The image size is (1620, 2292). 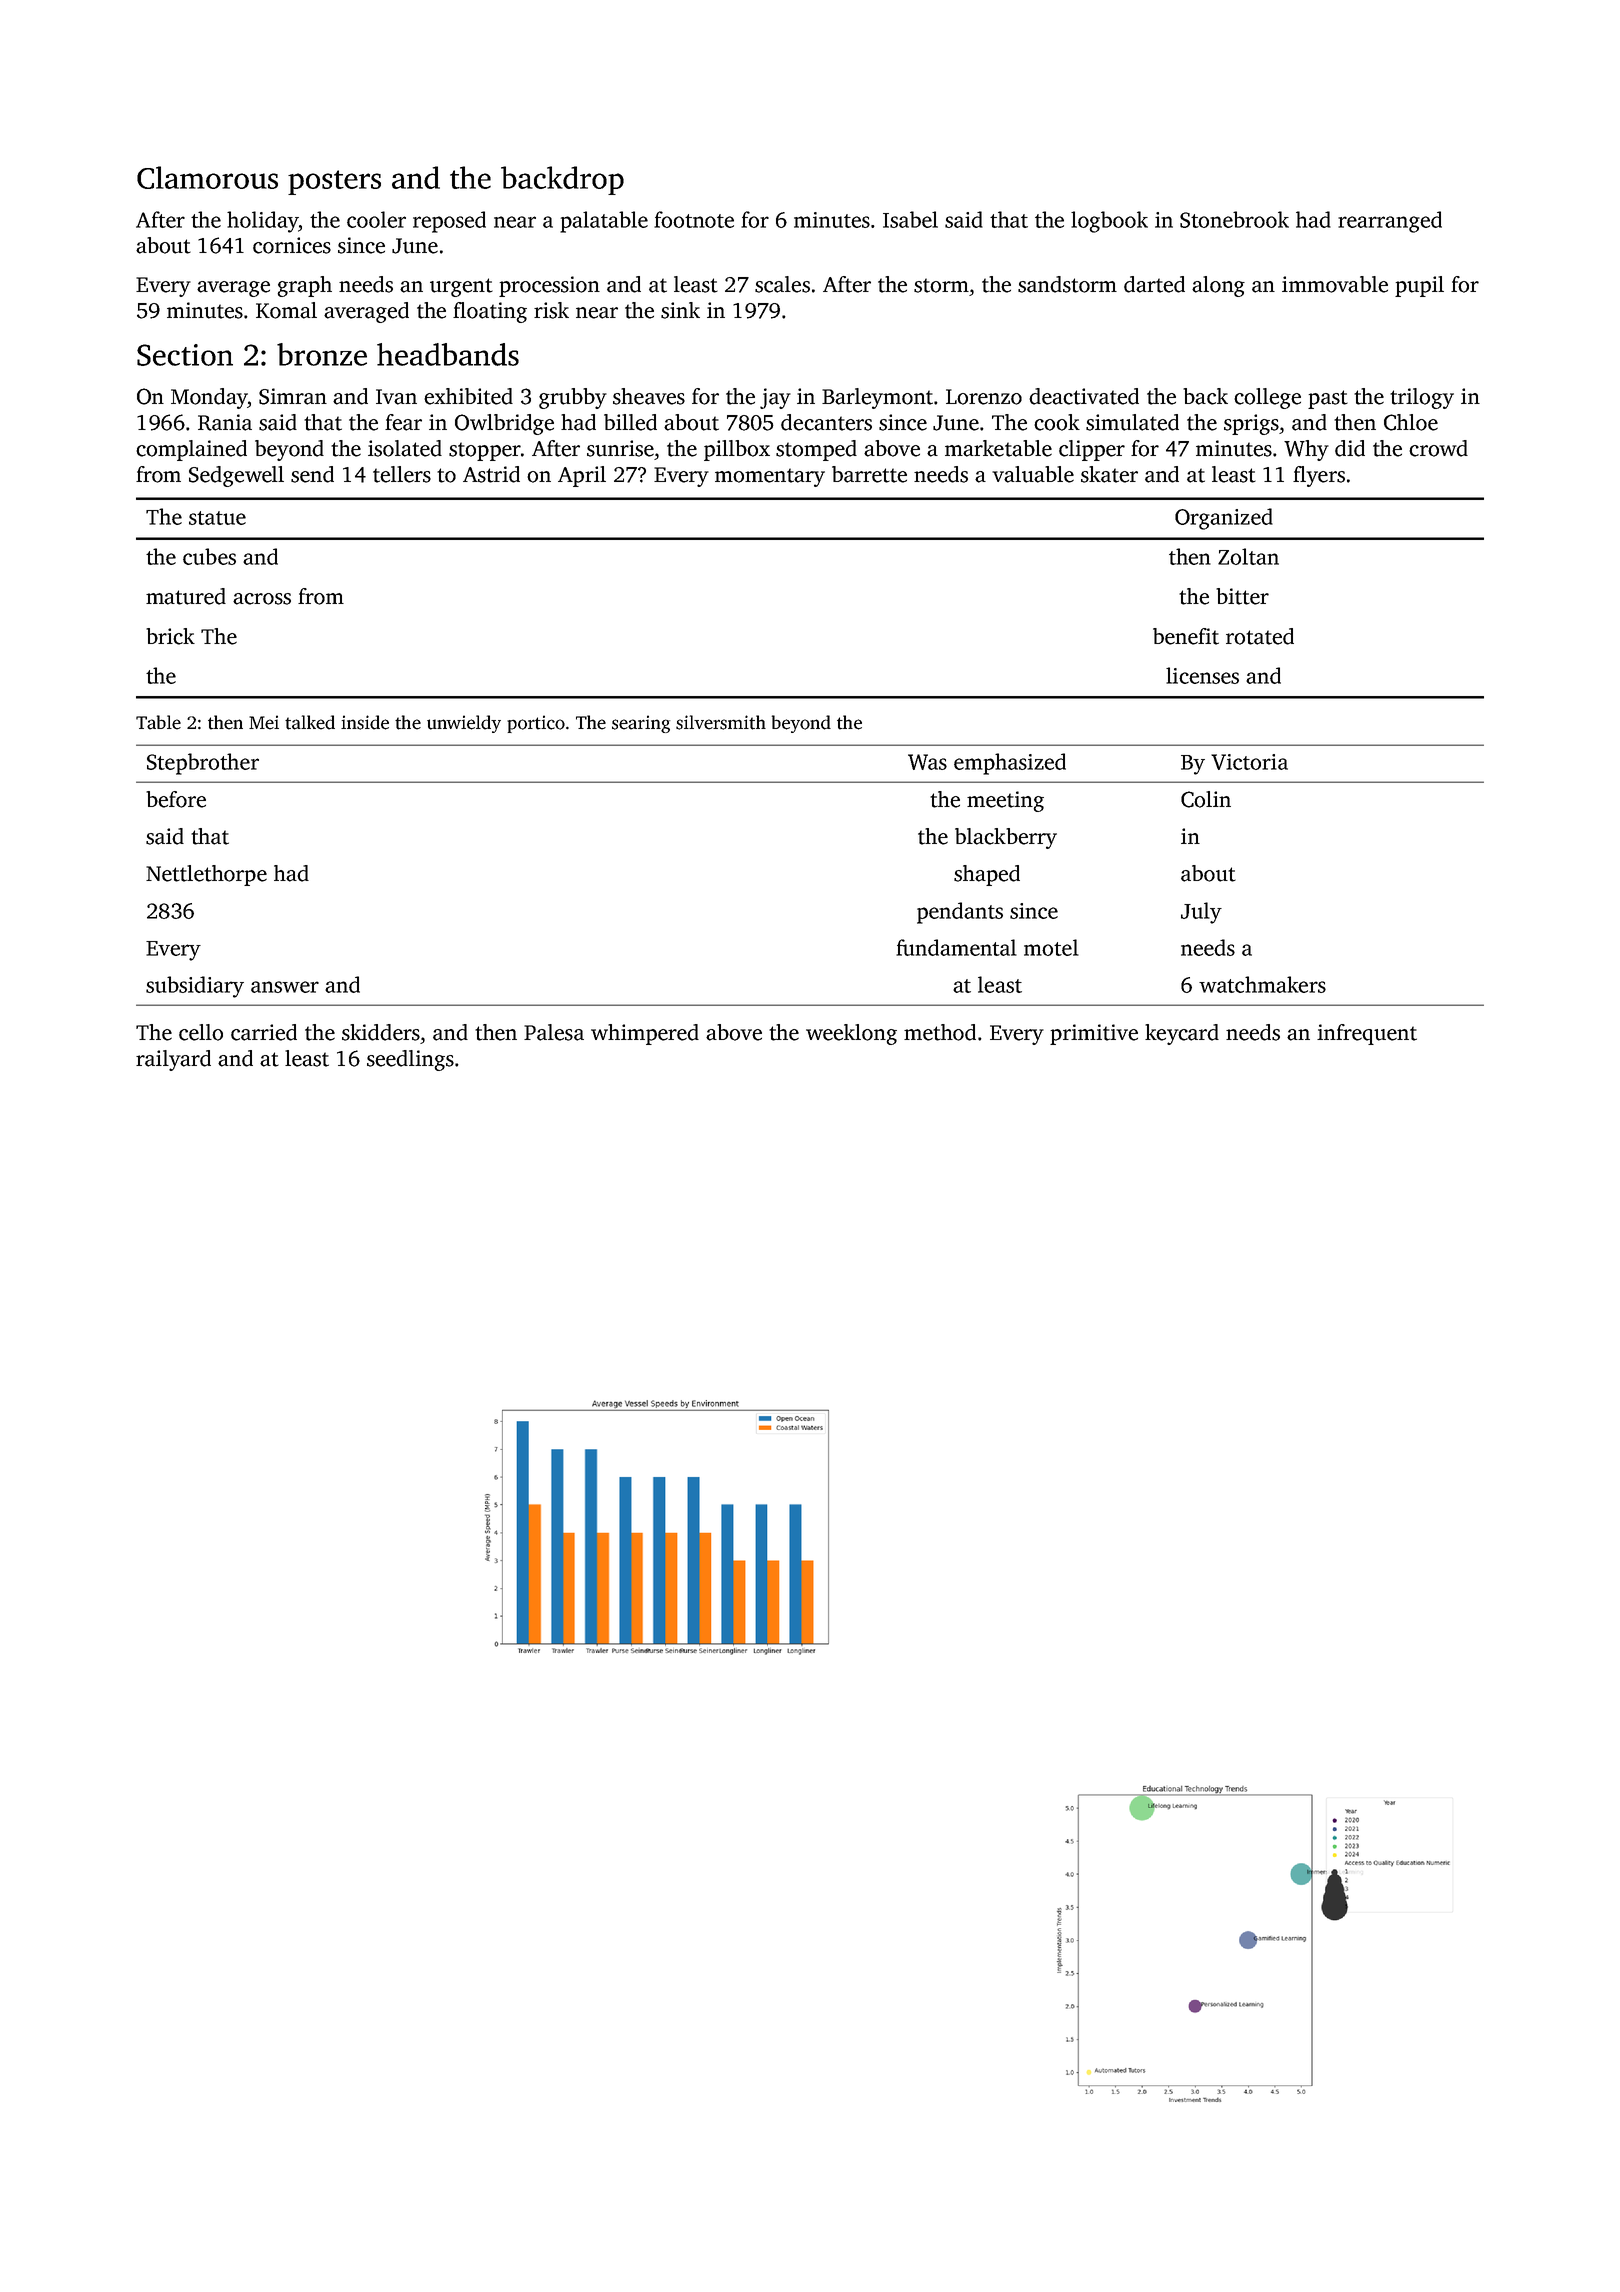 I want to click on footnote, so click(x=694, y=219).
